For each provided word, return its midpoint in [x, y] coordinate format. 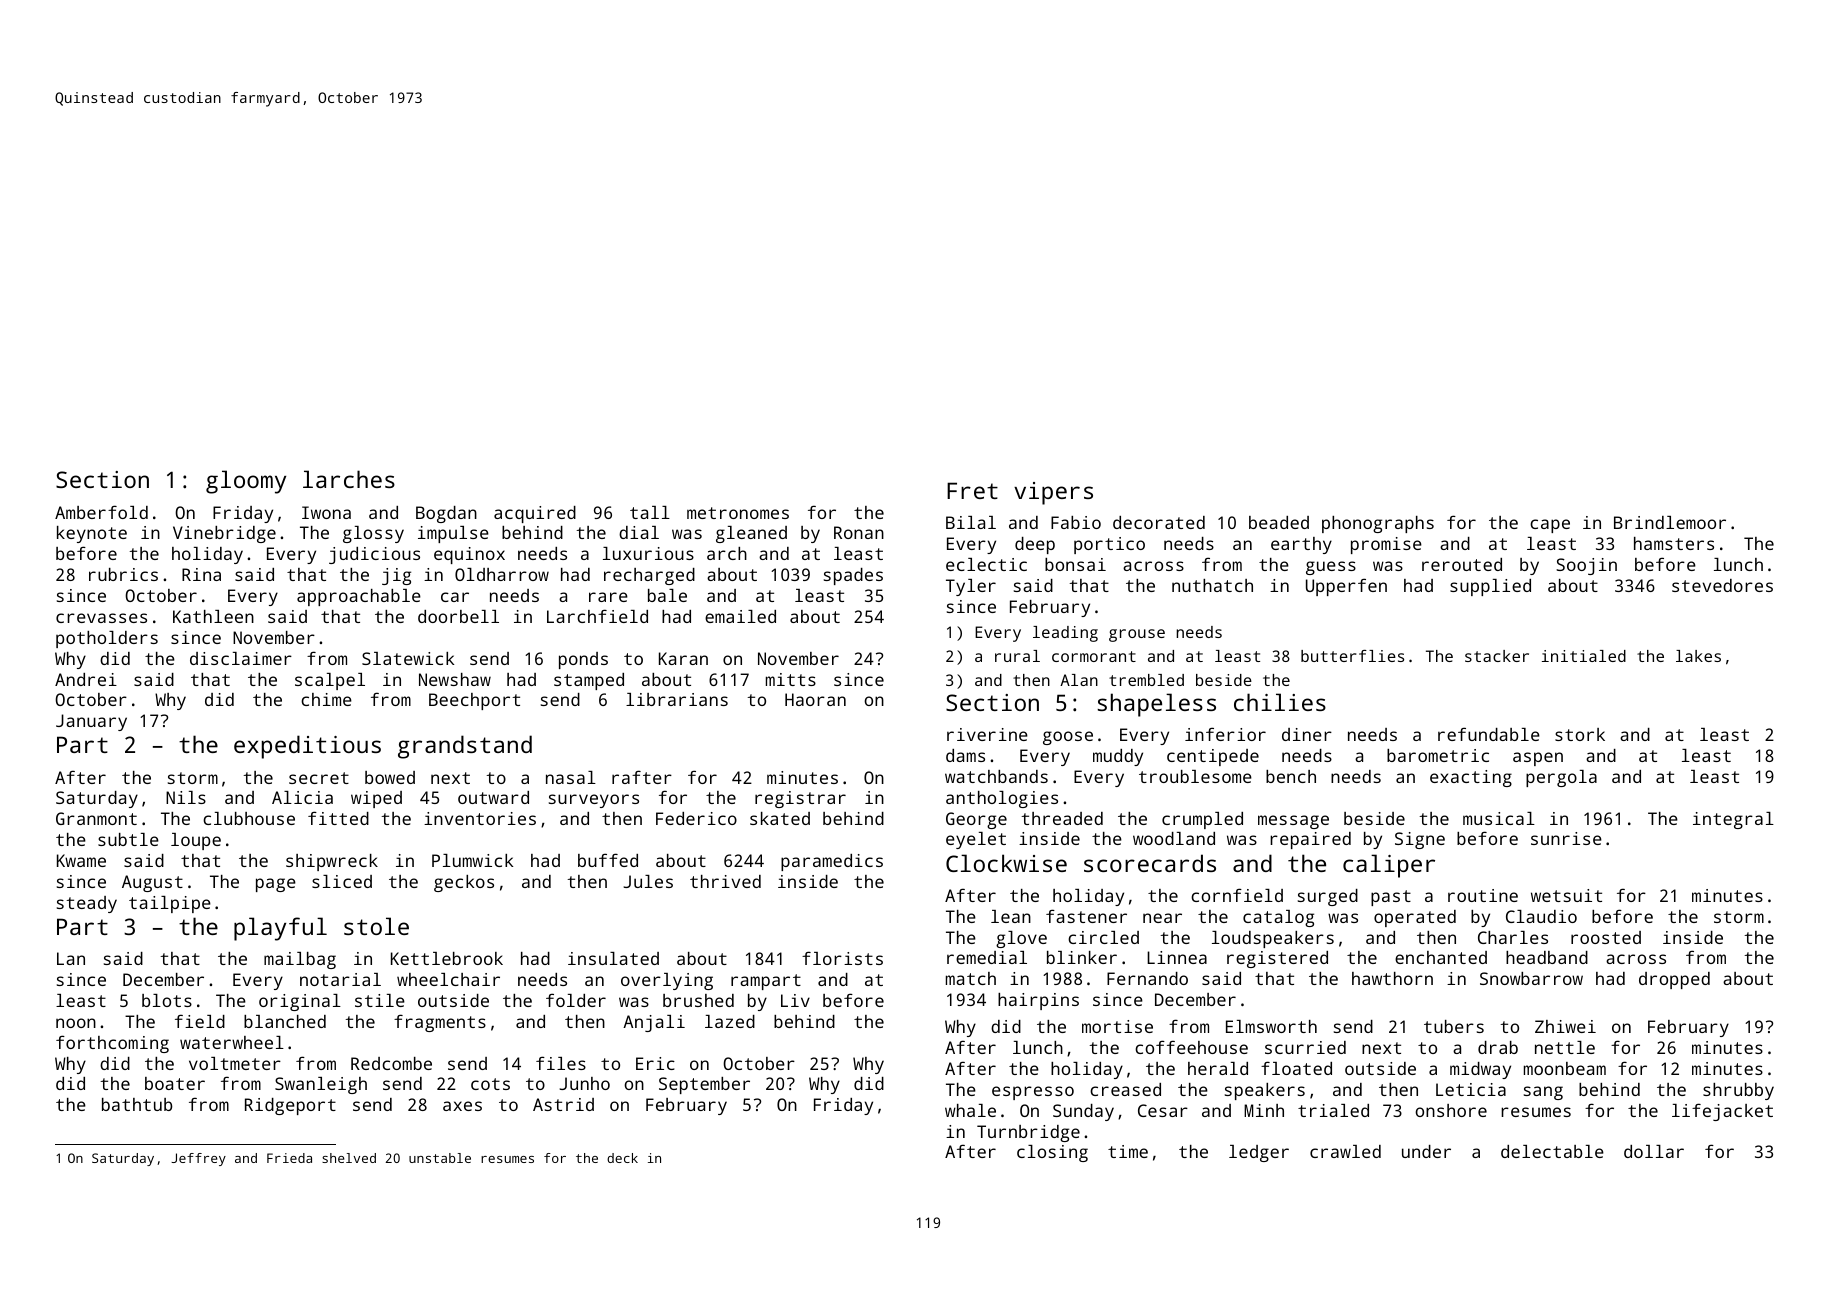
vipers [1053, 493]
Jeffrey [198, 1159]
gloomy [246, 482]
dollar [1654, 1151]
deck [622, 1158]
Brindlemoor [1670, 522]
